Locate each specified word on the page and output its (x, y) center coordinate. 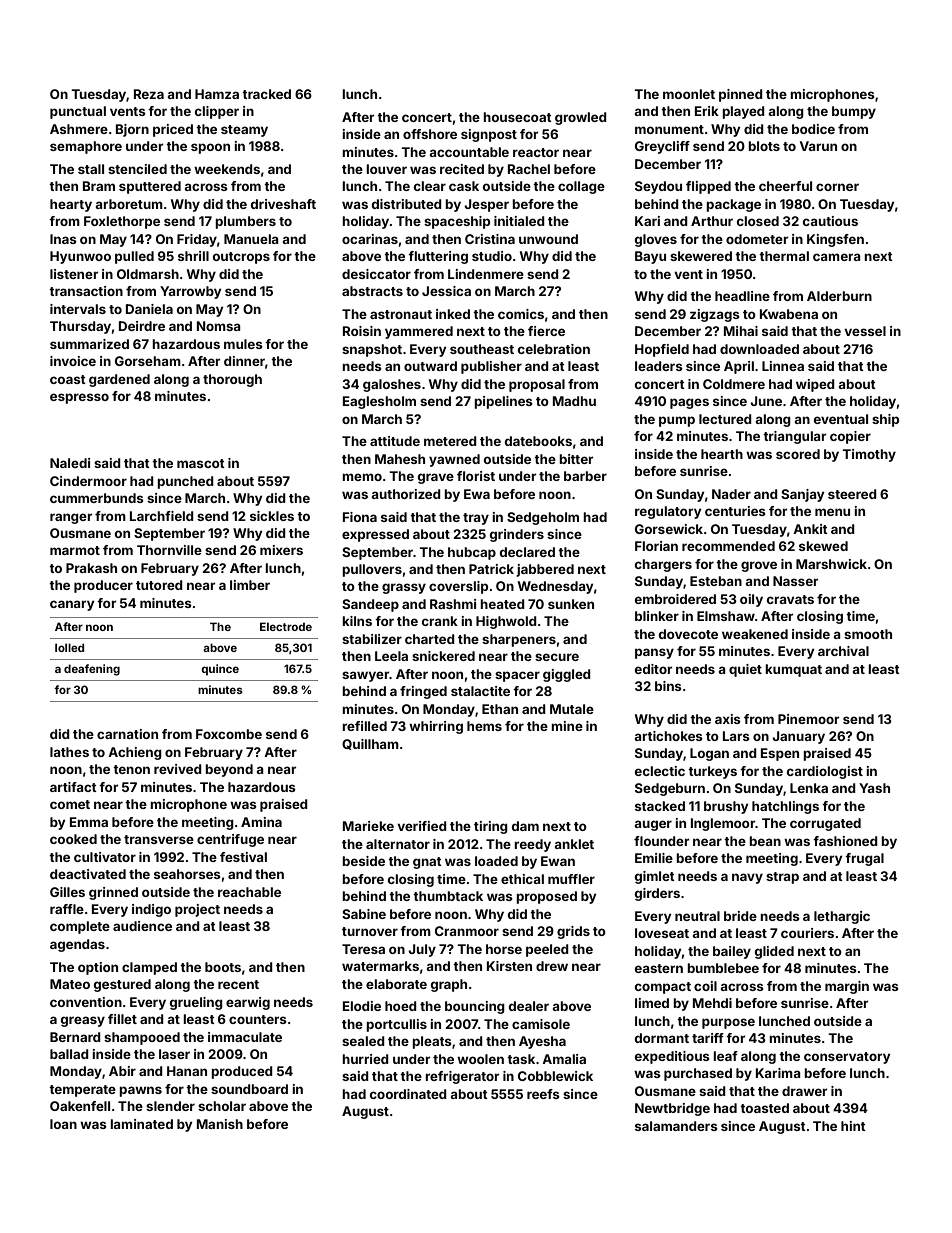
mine (567, 726)
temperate (82, 1091)
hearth (722, 454)
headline (742, 296)
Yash (874, 788)
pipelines (503, 402)
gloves (656, 240)
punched (185, 482)
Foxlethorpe (122, 222)
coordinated (408, 1094)
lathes (69, 752)
